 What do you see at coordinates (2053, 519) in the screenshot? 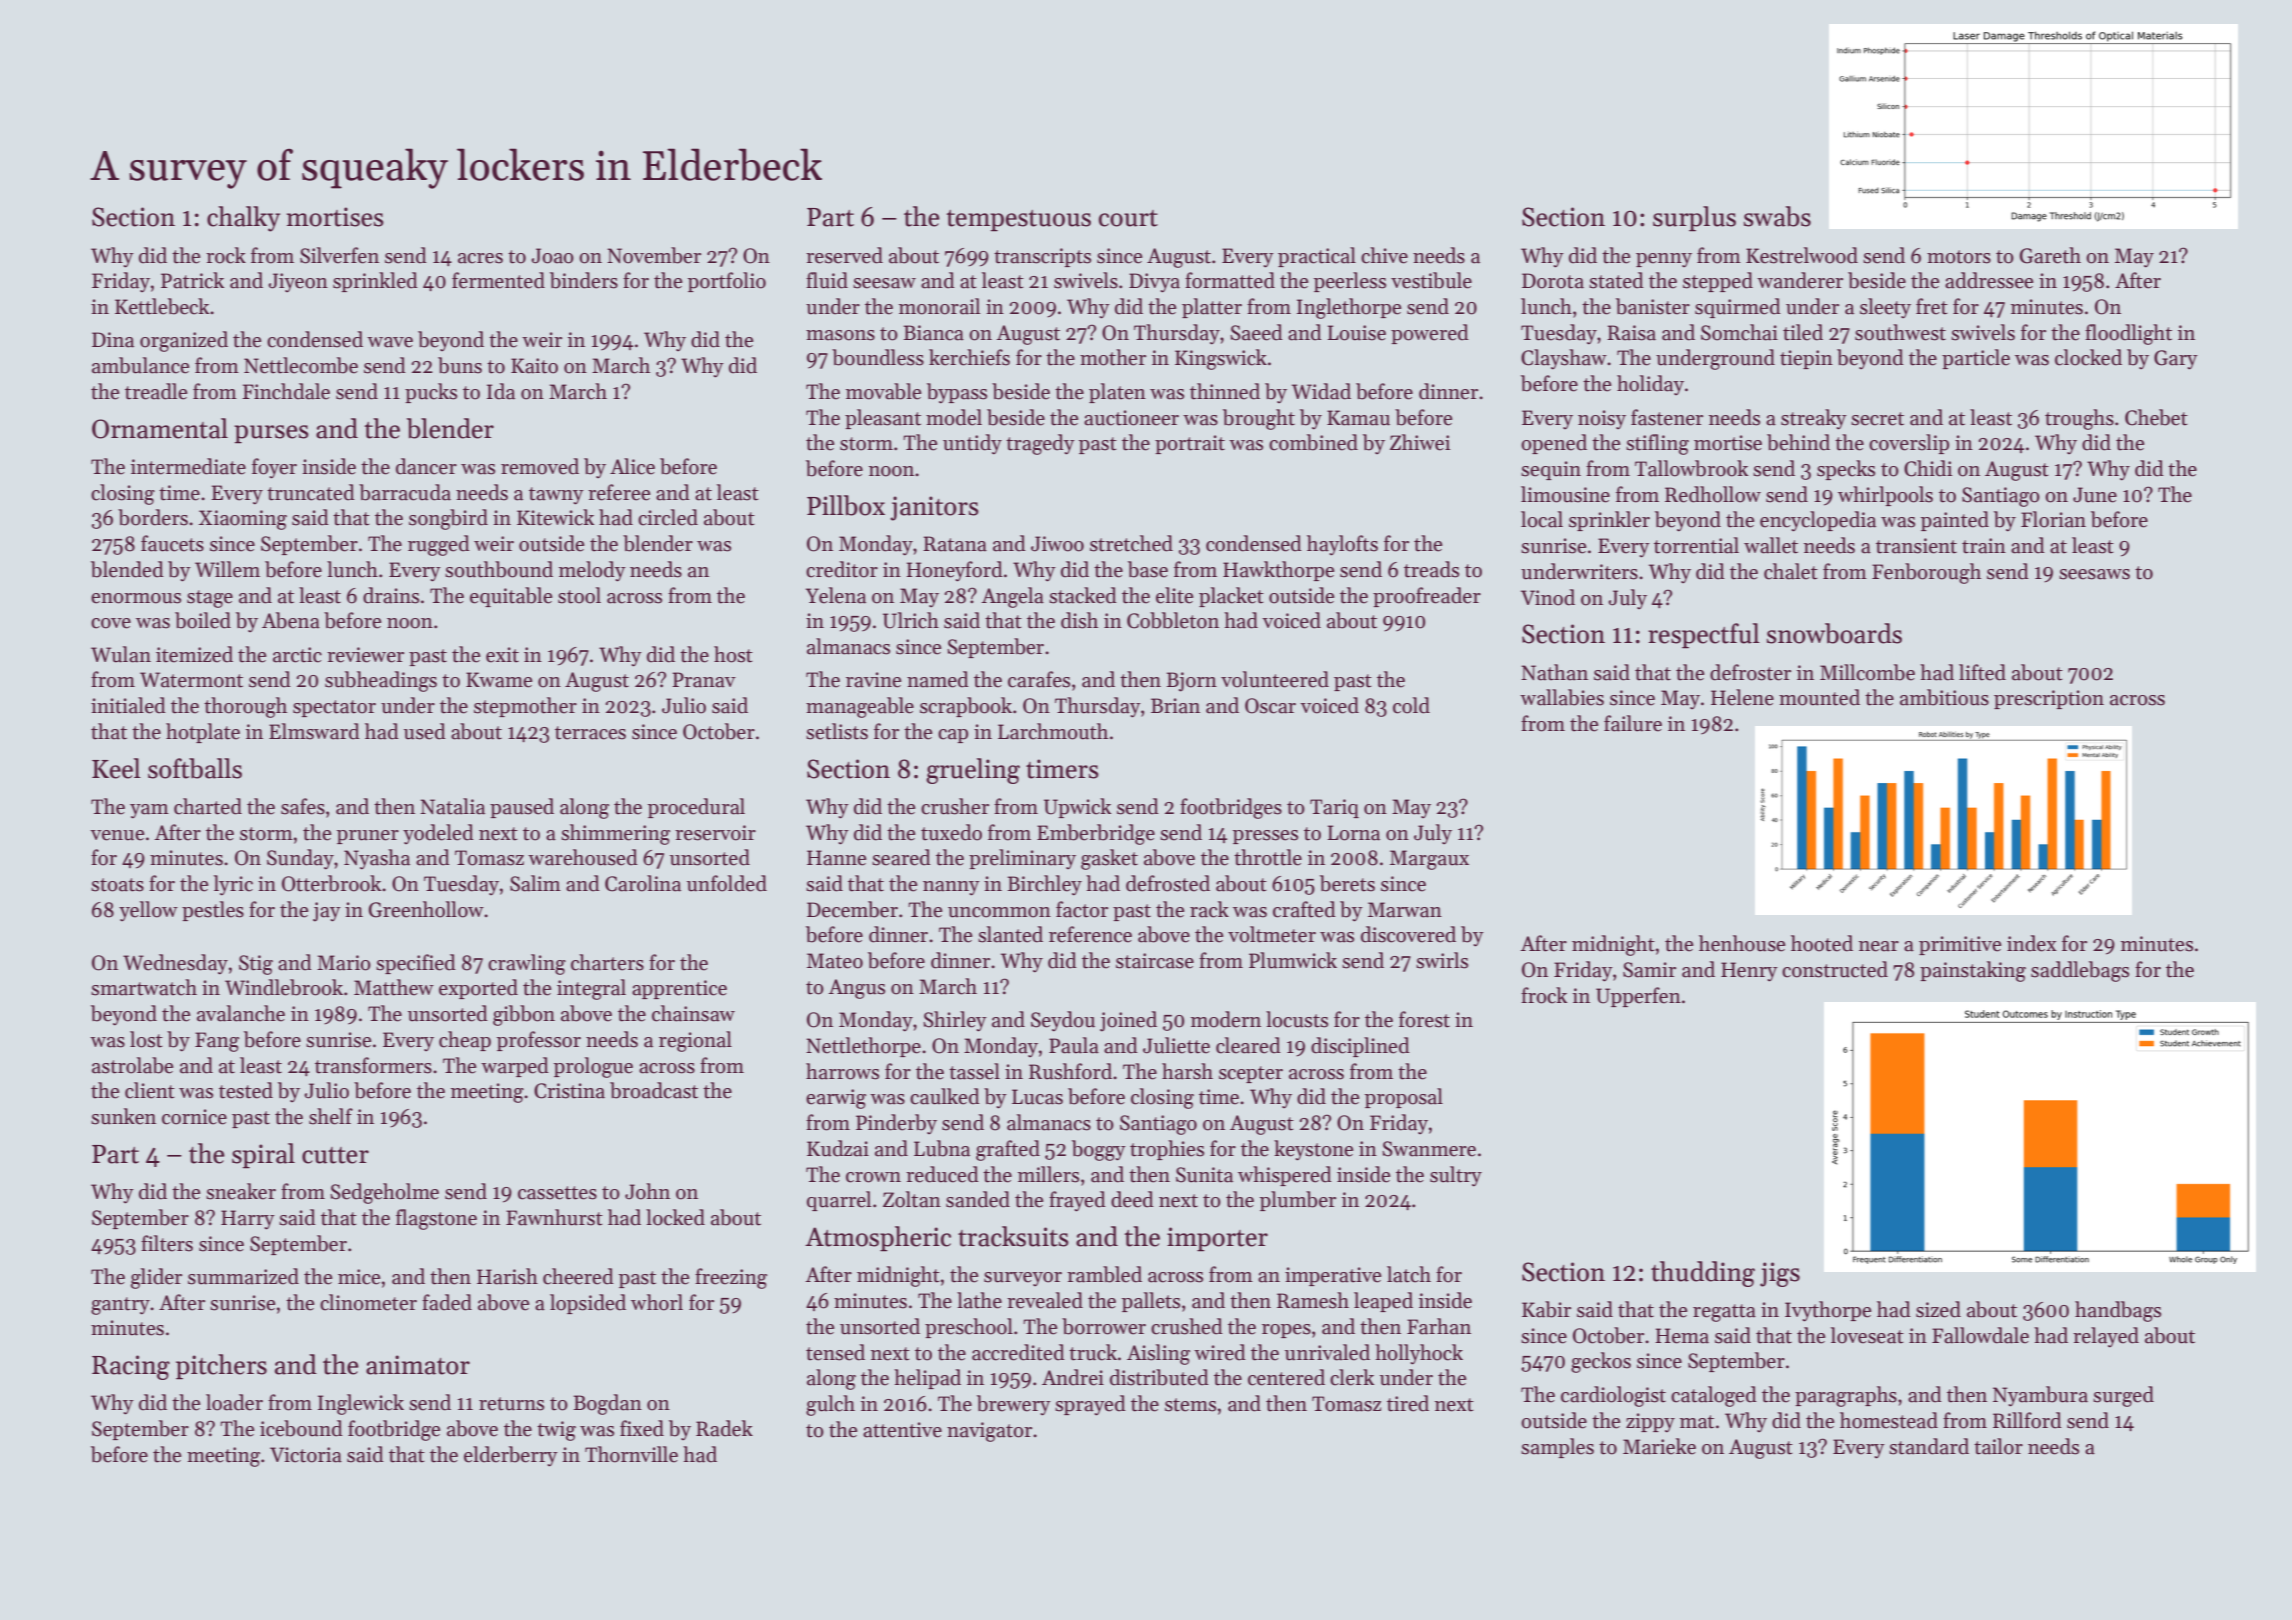
I see `Florian` at bounding box center [2053, 519].
